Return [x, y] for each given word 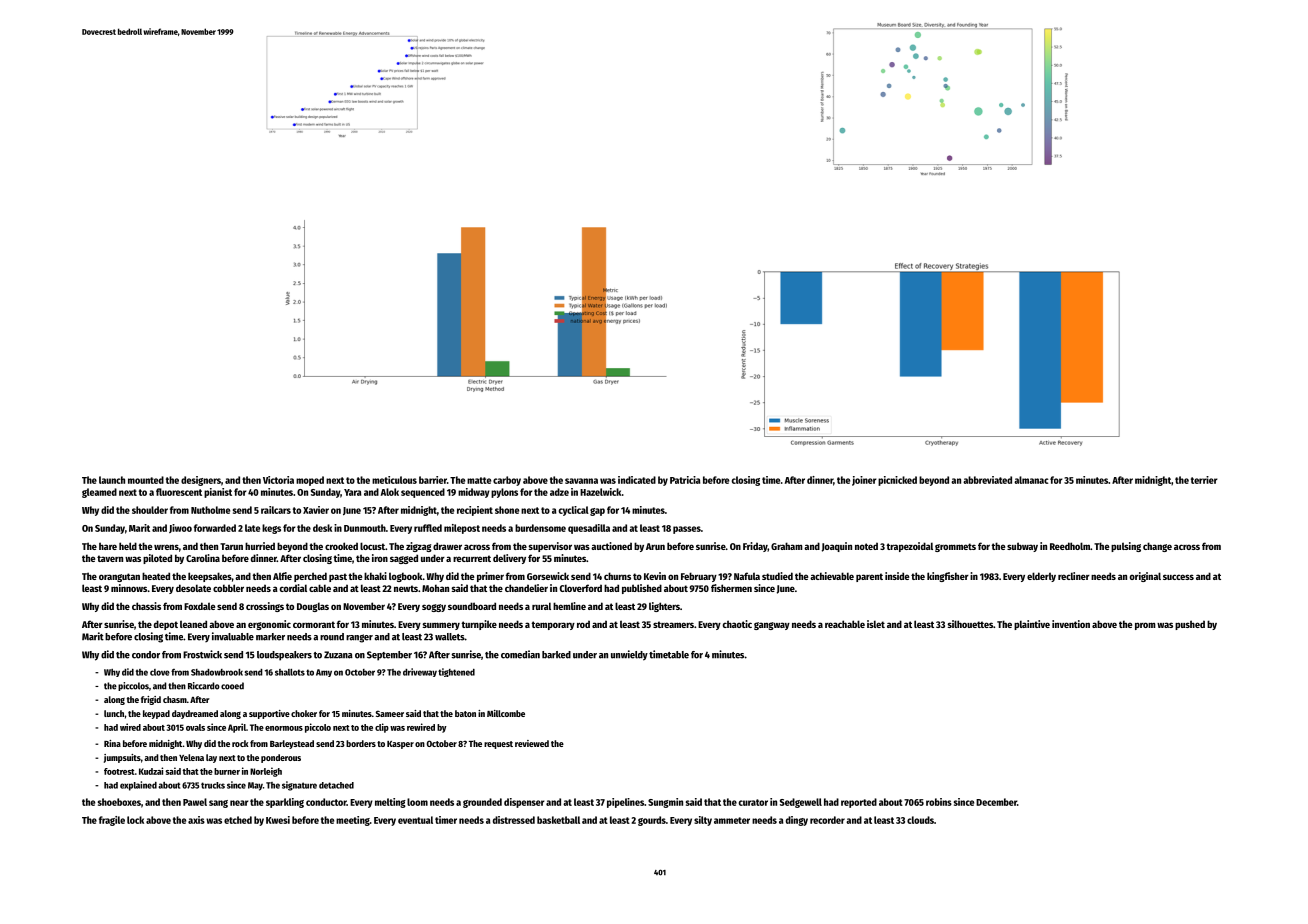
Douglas [313, 607]
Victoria [278, 480]
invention [1071, 624]
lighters [664, 607]
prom [1145, 626]
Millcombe [506, 713]
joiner [864, 481]
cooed [232, 686]
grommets [955, 547]
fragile [112, 821]
